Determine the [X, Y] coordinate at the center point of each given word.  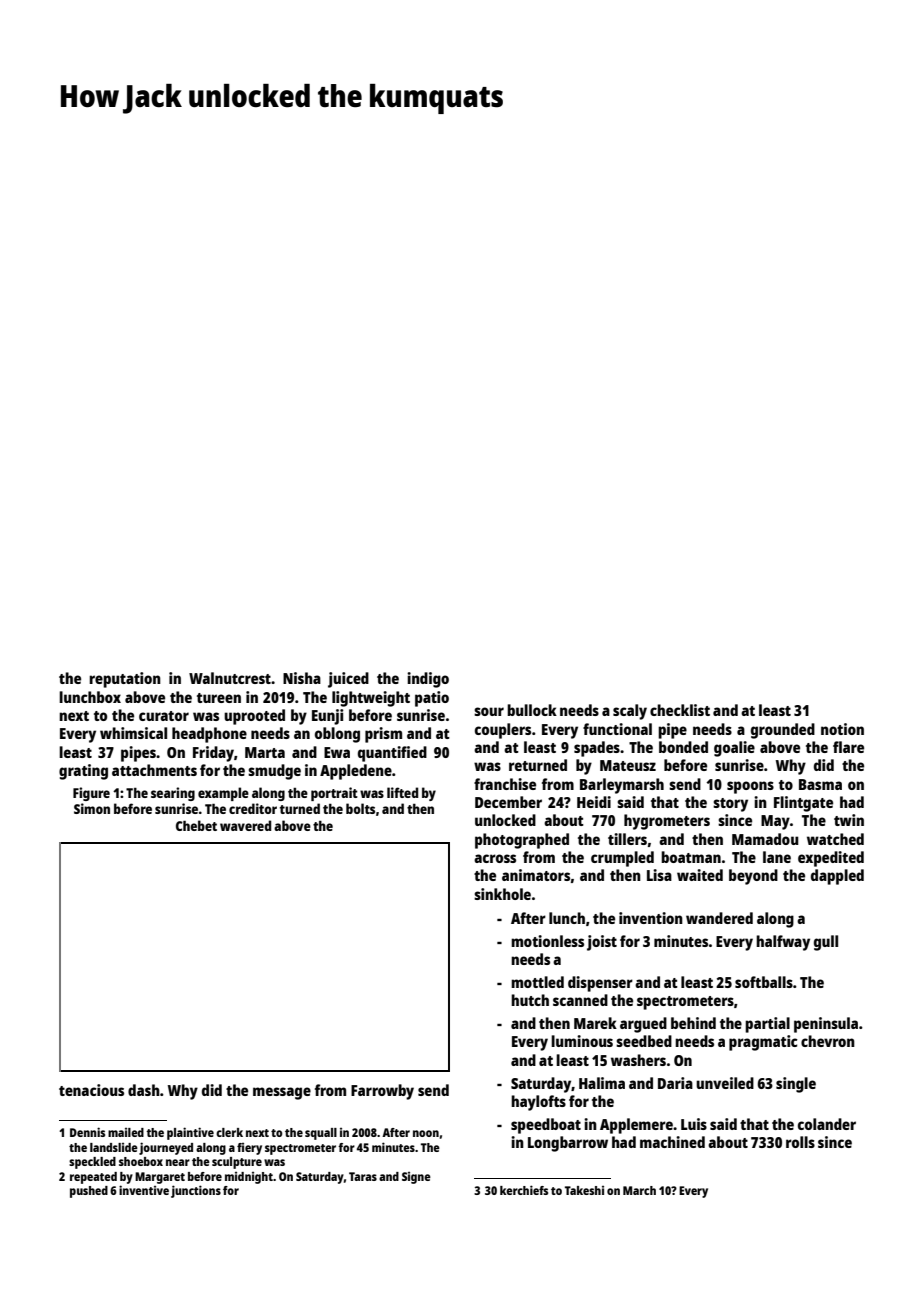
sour [489, 711]
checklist [680, 710]
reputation [125, 680]
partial [767, 1025]
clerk [229, 1132]
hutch [530, 1000]
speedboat [546, 1126]
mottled [537, 982]
